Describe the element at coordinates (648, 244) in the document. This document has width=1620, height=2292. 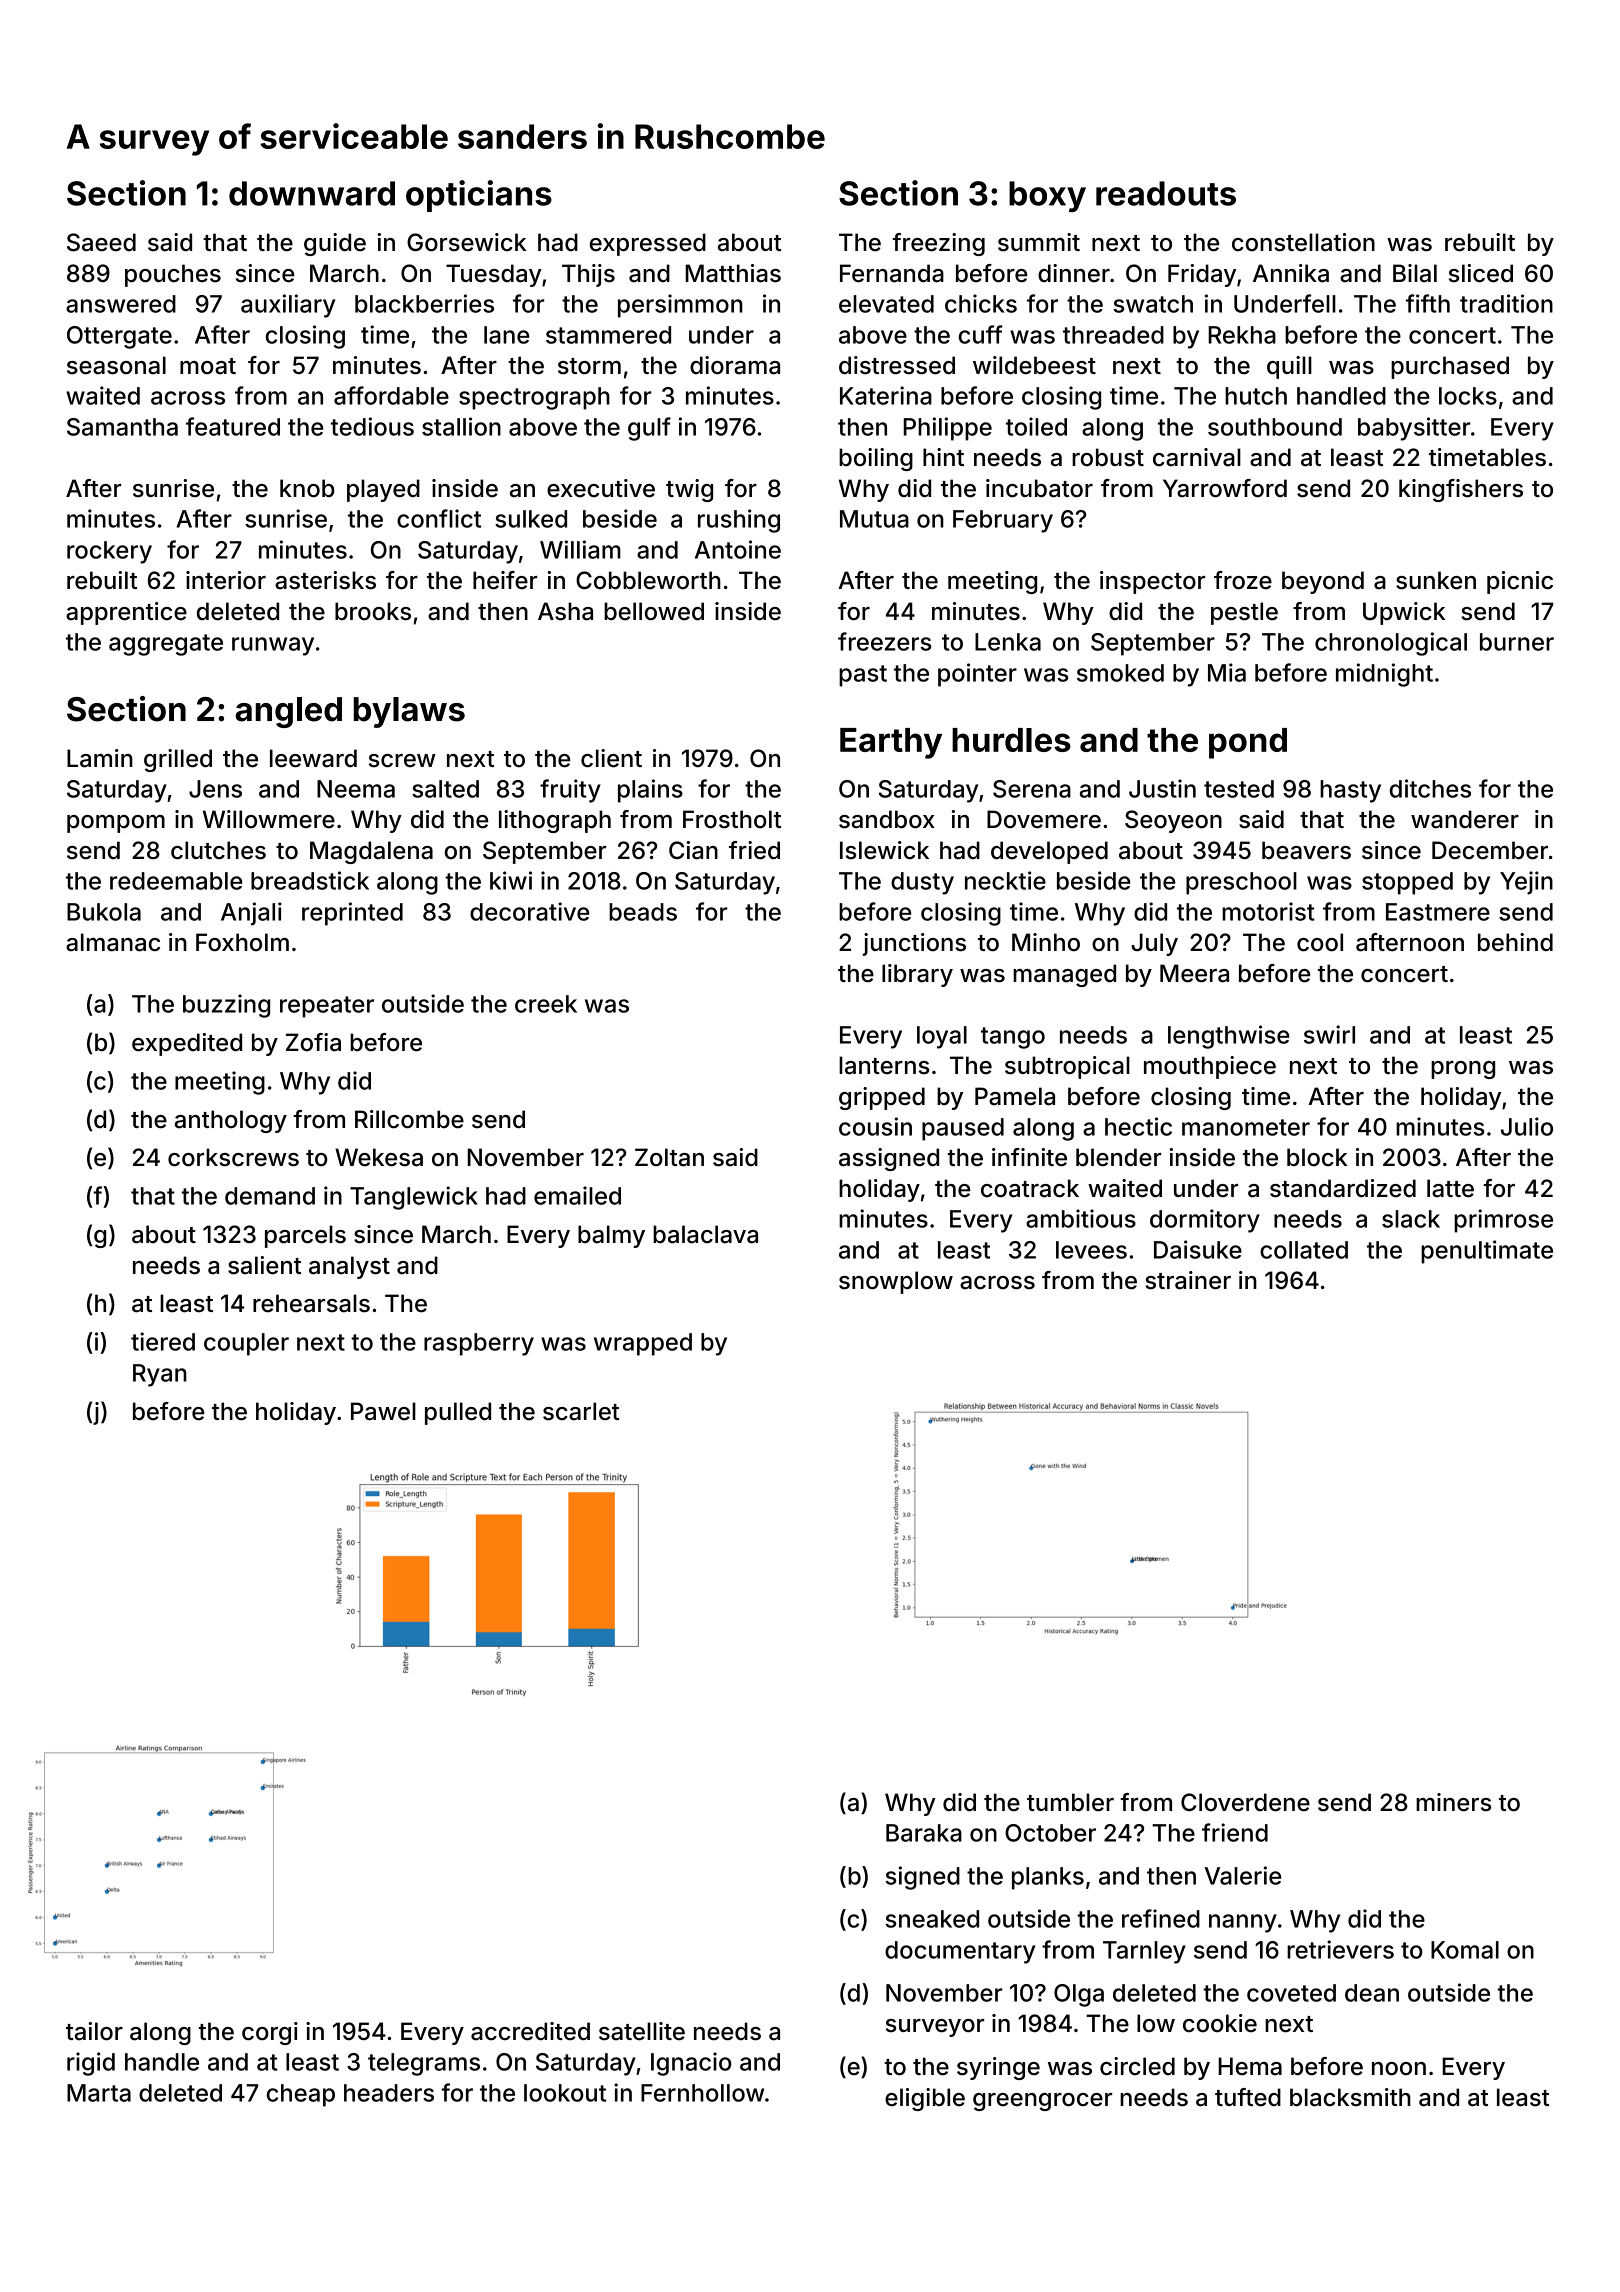
I see `expressed` at that location.
